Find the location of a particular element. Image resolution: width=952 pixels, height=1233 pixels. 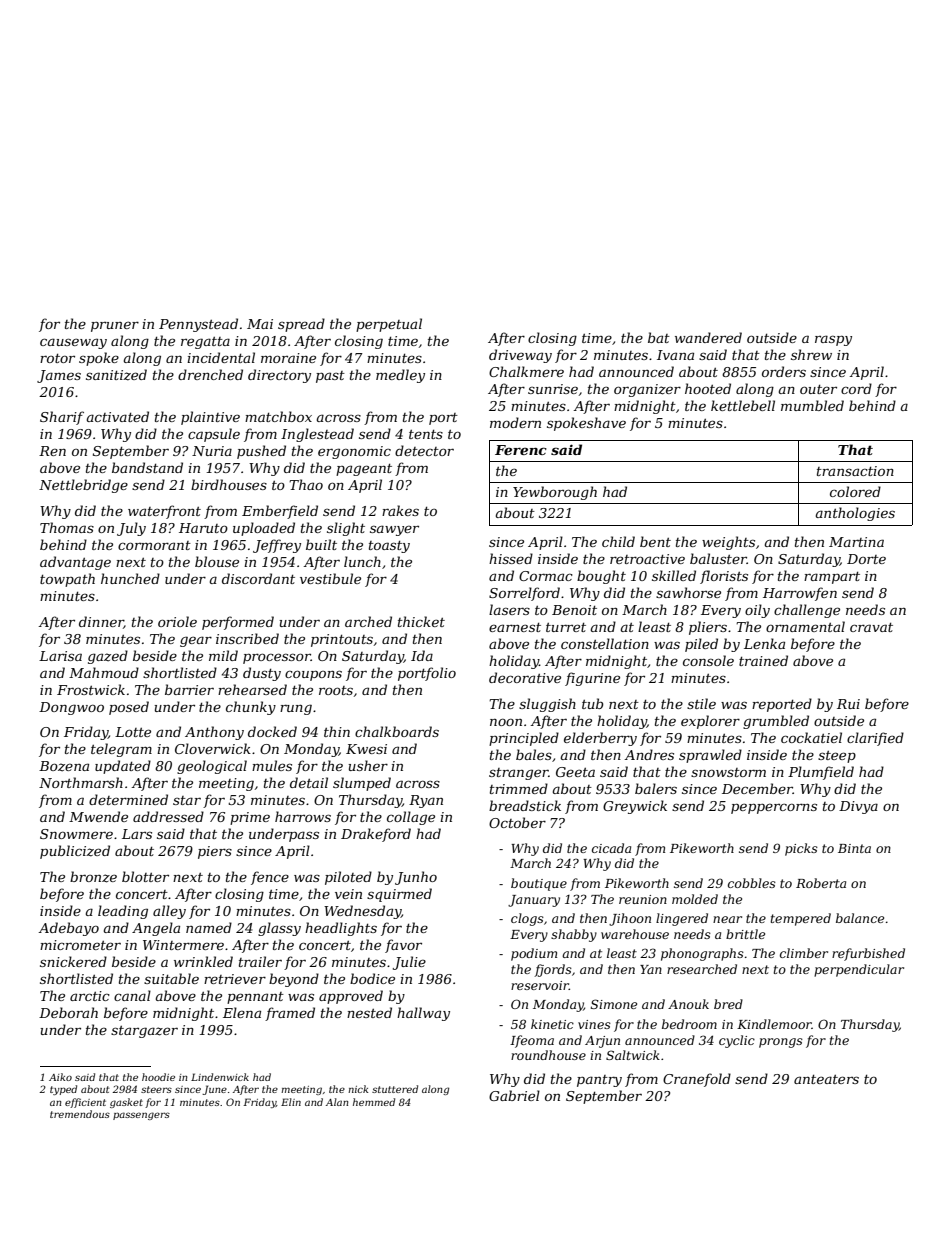

Gabriel is located at coordinates (514, 1095).
